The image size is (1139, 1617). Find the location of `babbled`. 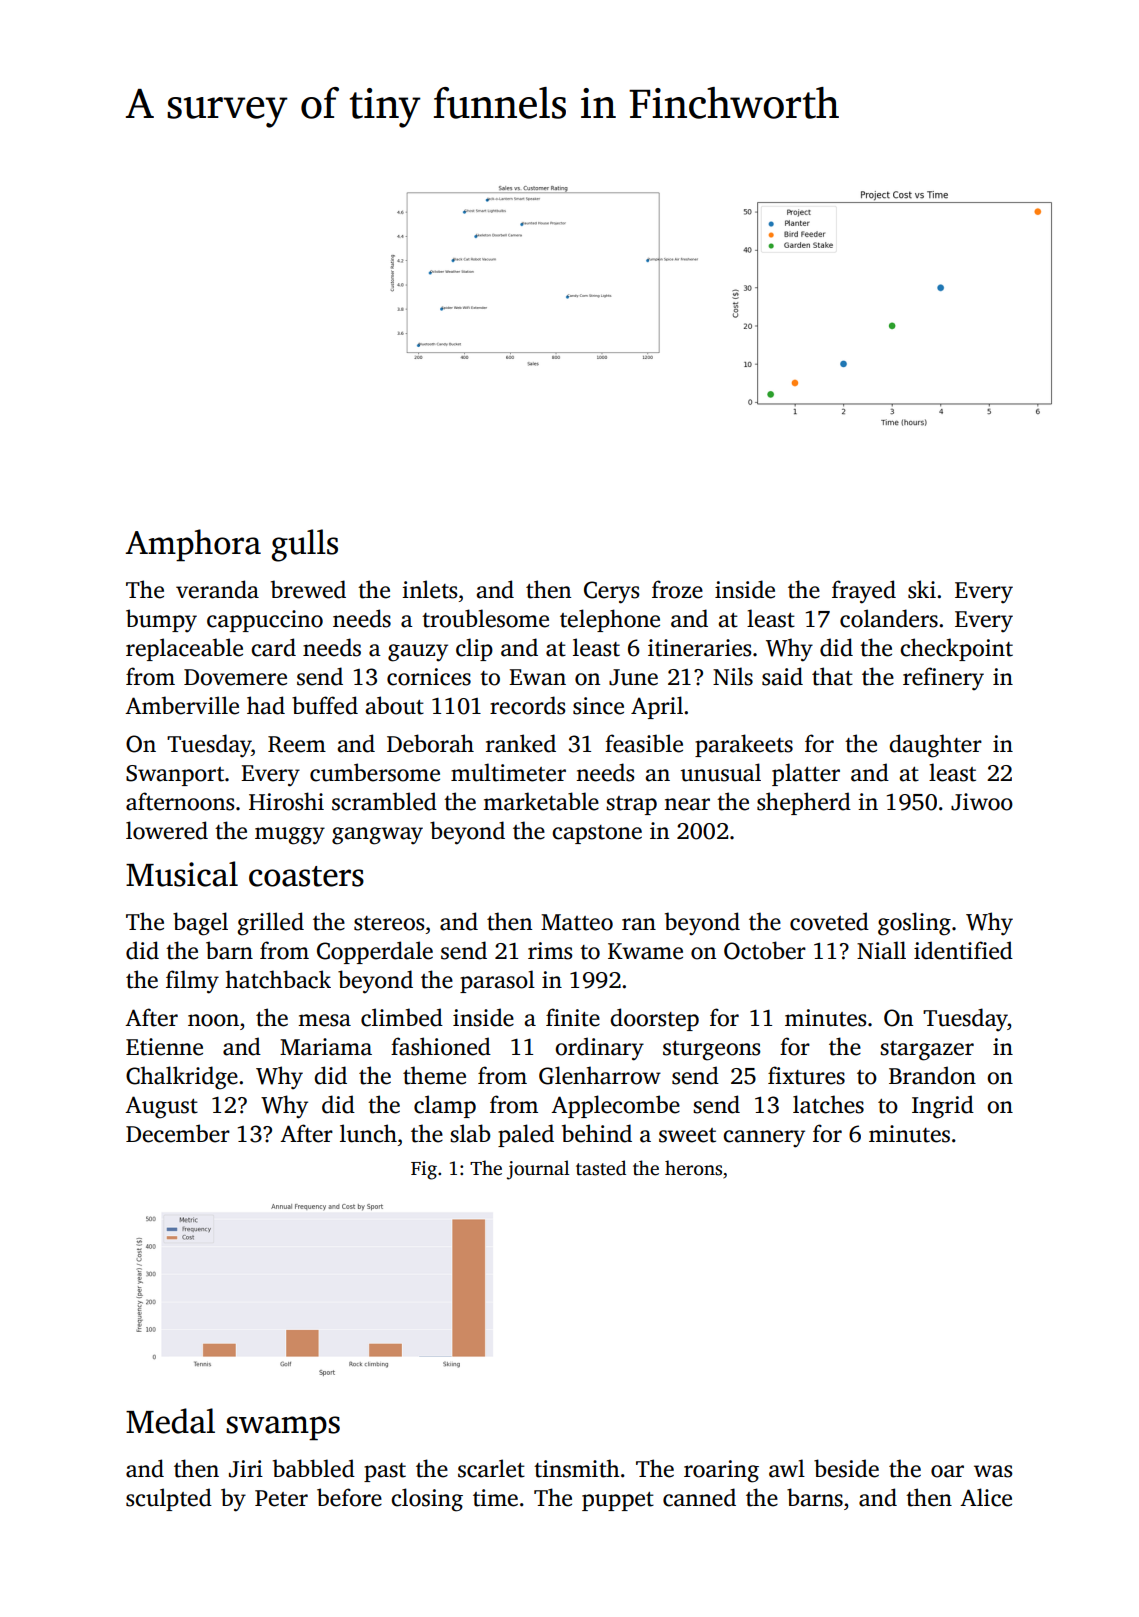

babbled is located at coordinates (314, 1468).
